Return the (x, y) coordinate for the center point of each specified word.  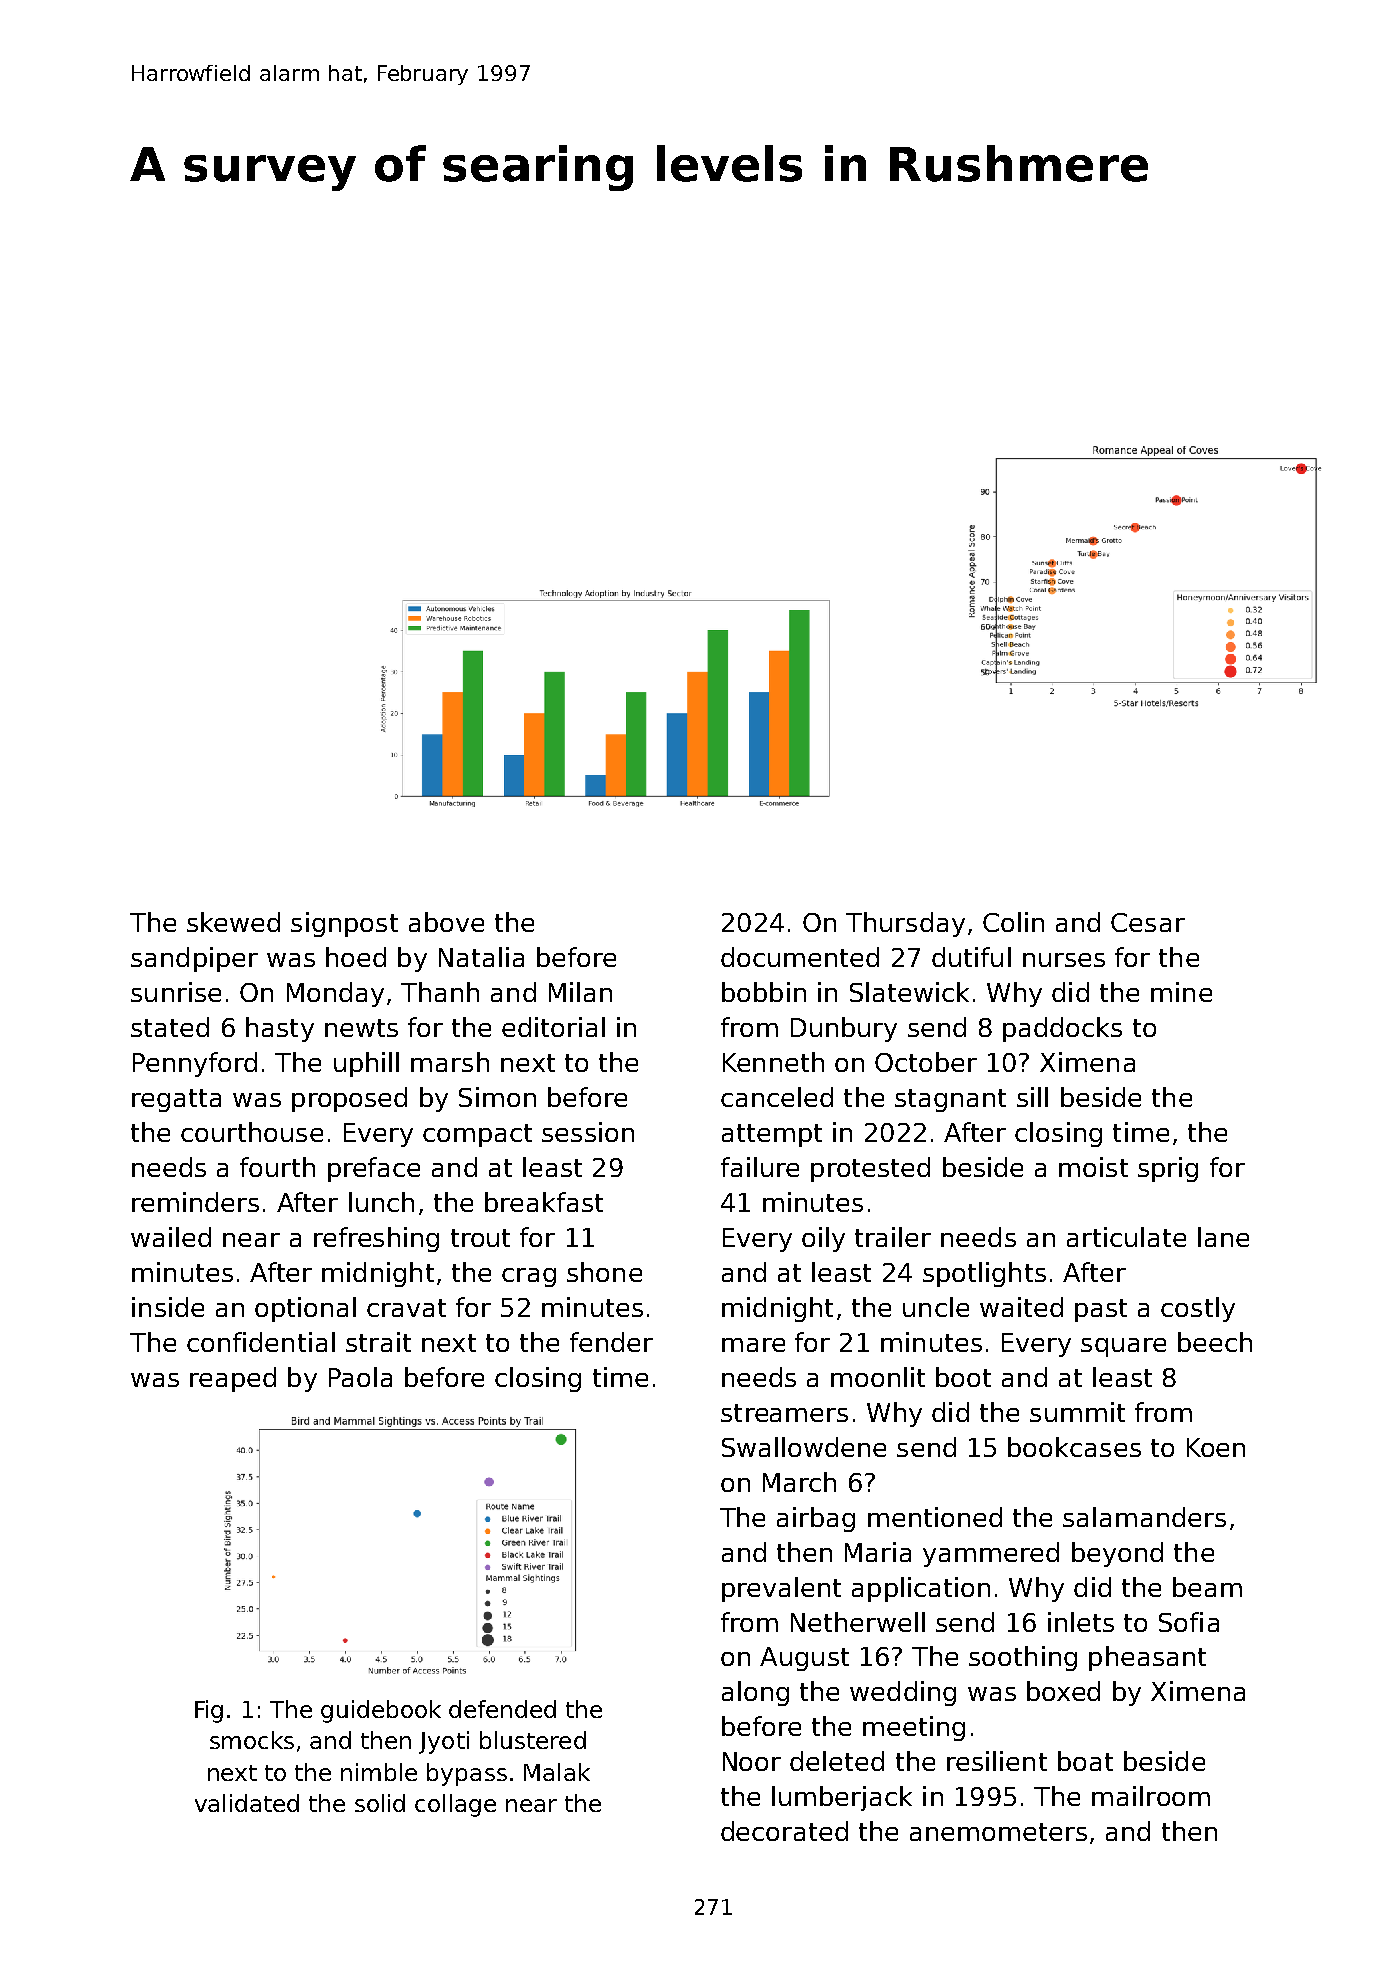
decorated (784, 1831)
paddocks (1062, 1029)
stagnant (950, 1100)
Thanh (440, 992)
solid (380, 1803)
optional (305, 1309)
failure (760, 1167)
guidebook (381, 1711)
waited (1021, 1307)
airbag (816, 1519)
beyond (1117, 1554)
